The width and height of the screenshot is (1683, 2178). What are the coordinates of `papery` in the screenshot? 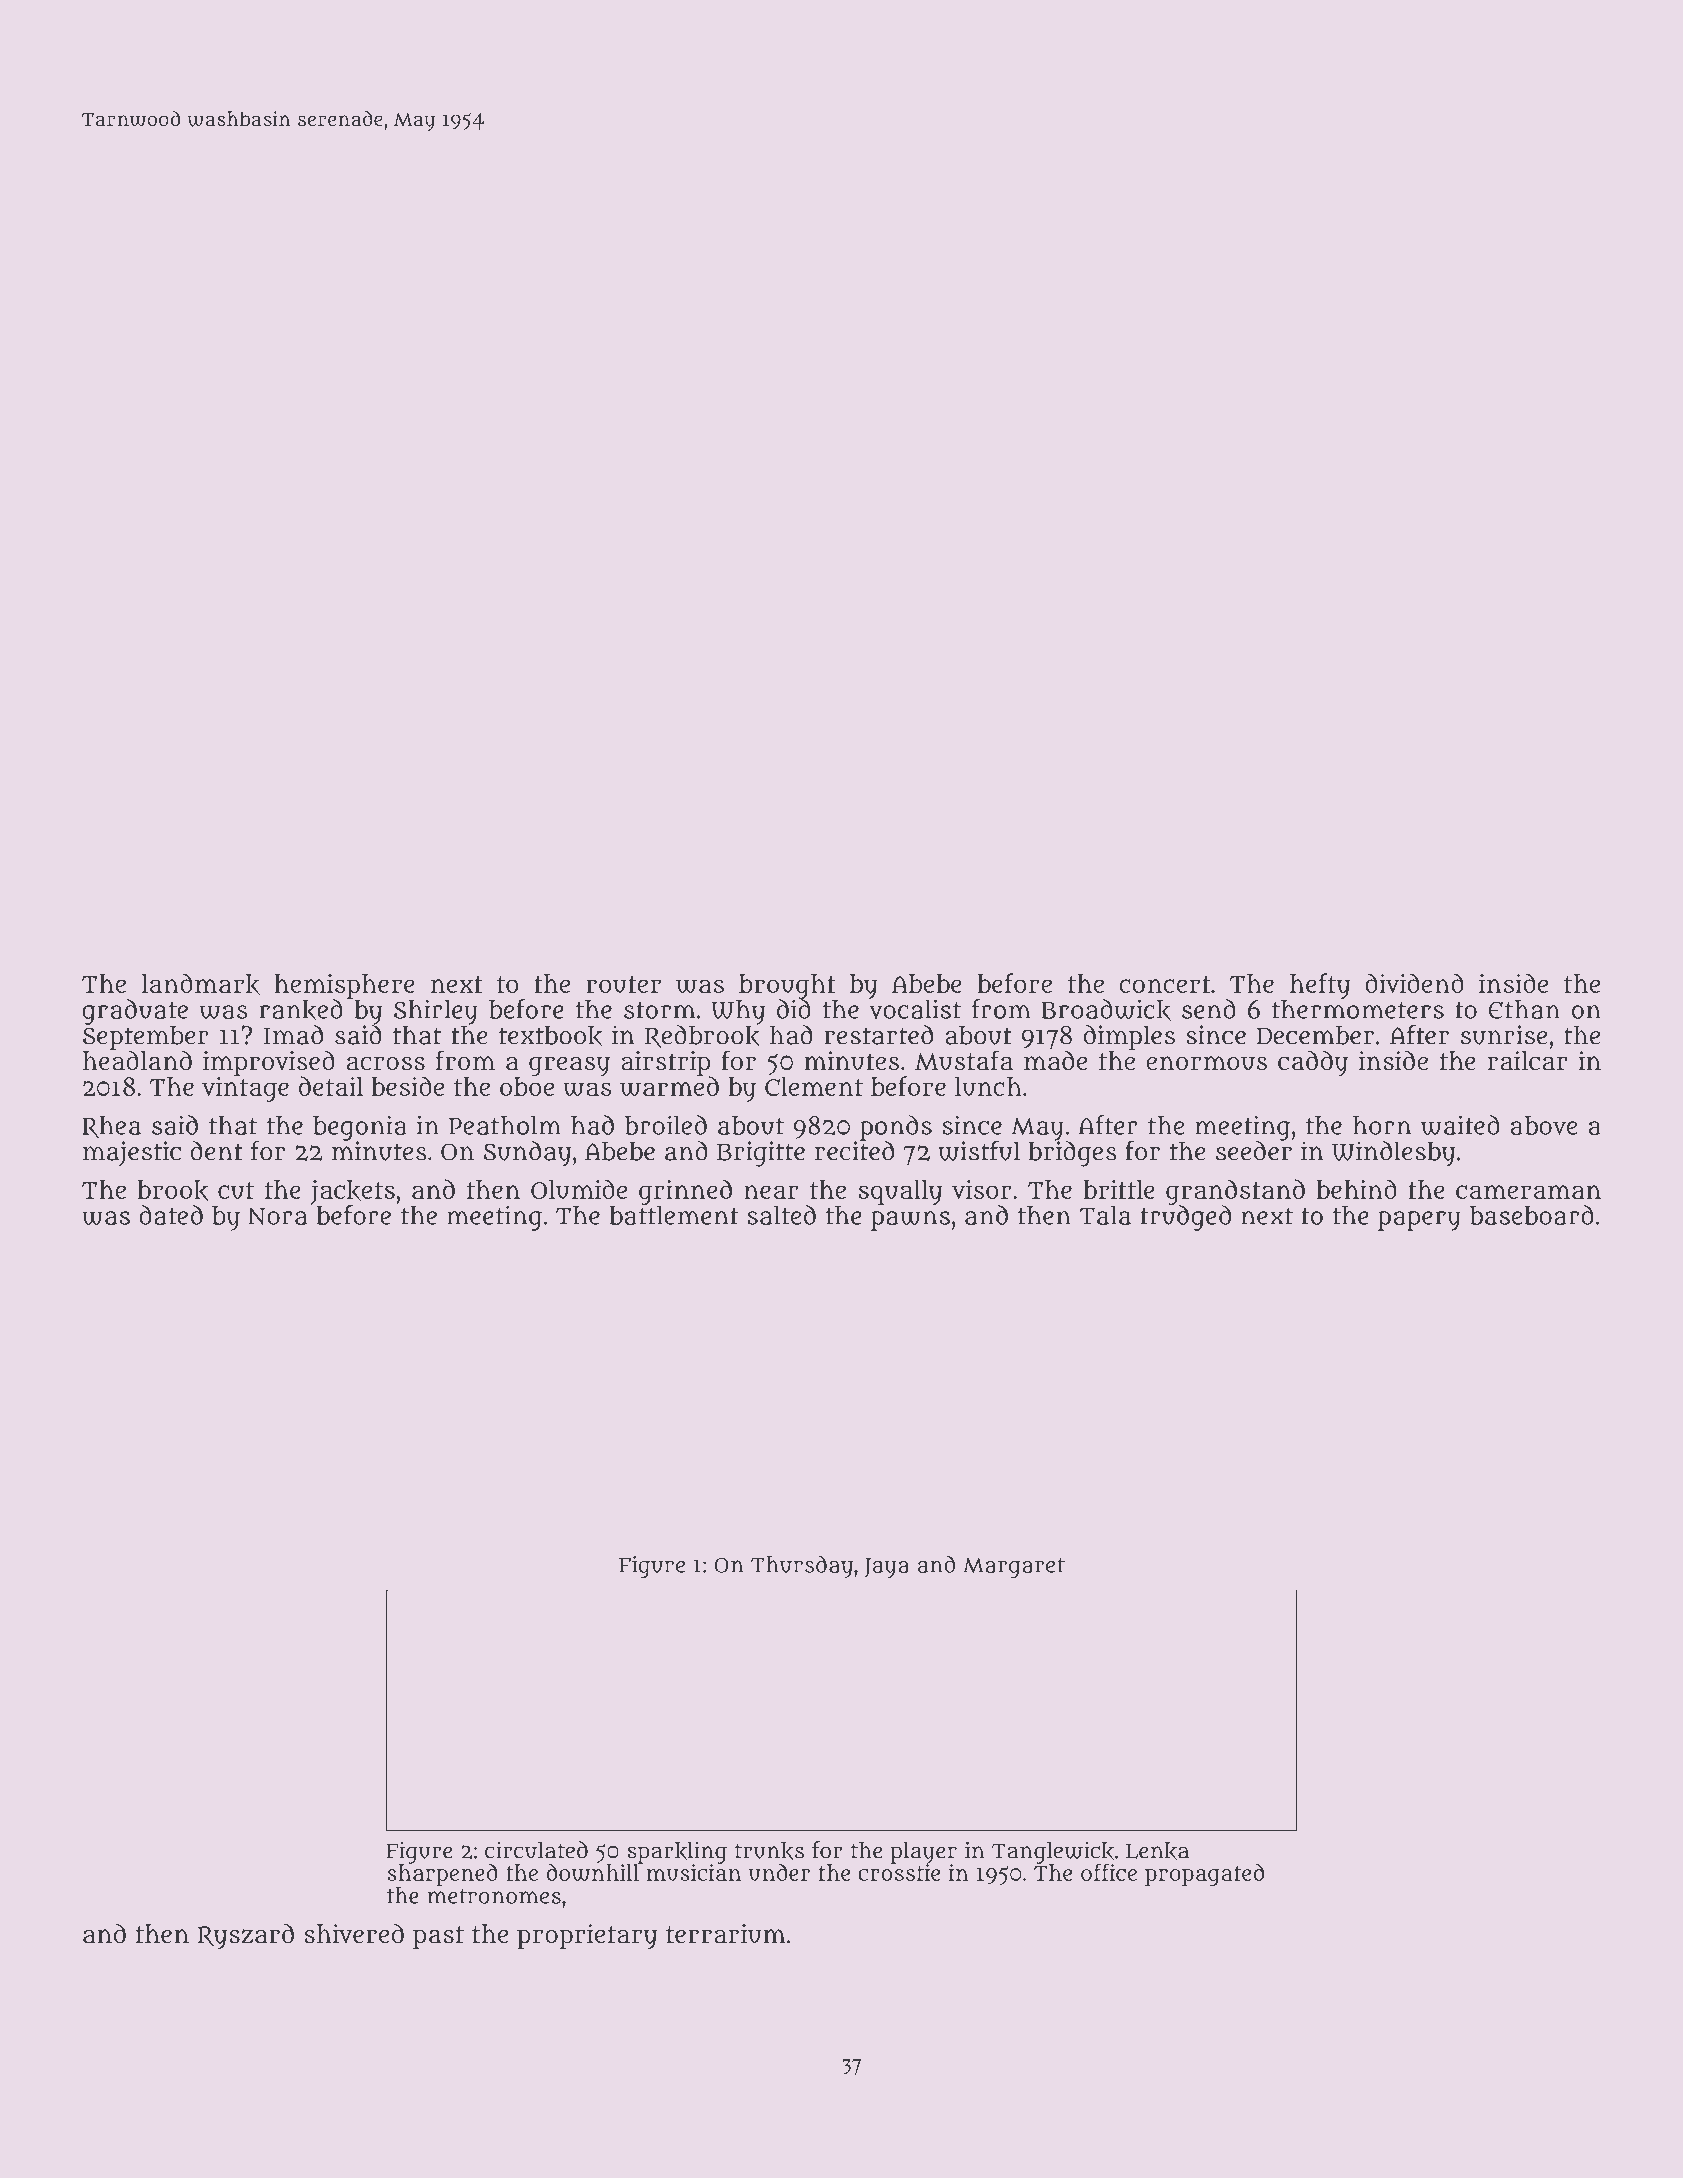 It's located at (1419, 1221).
